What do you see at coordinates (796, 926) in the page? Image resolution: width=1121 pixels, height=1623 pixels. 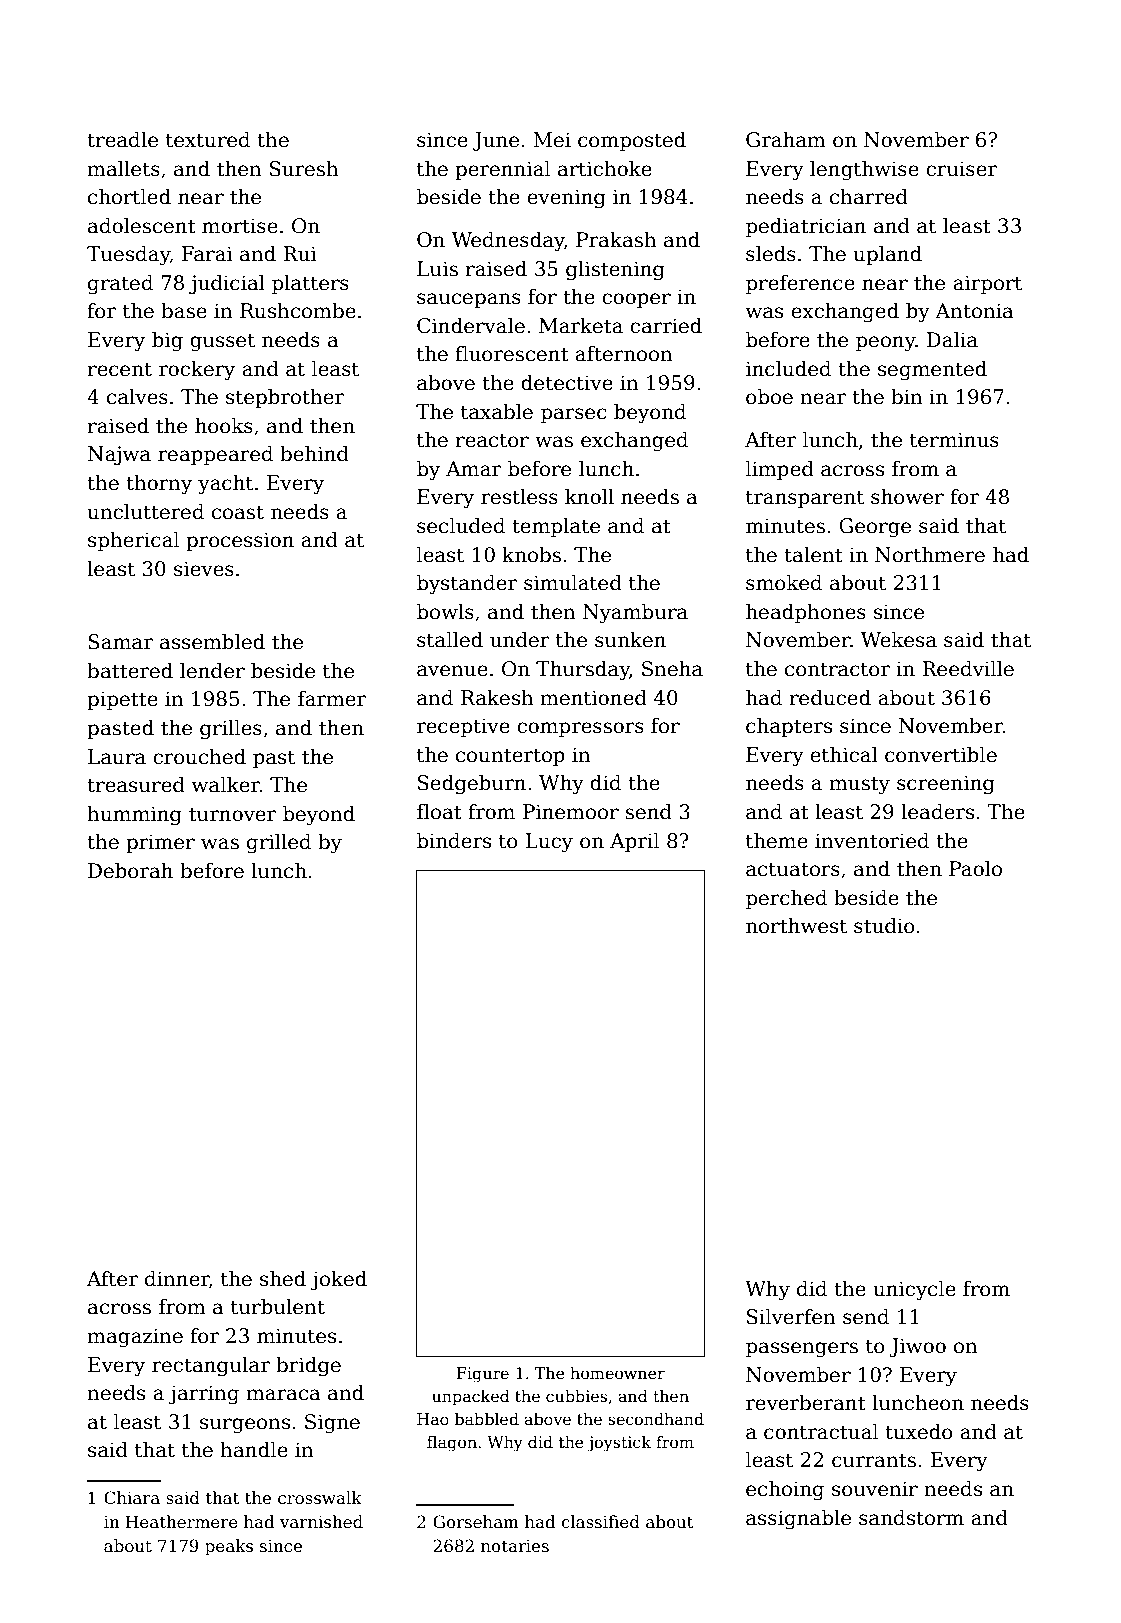 I see `northwest` at bounding box center [796, 926].
